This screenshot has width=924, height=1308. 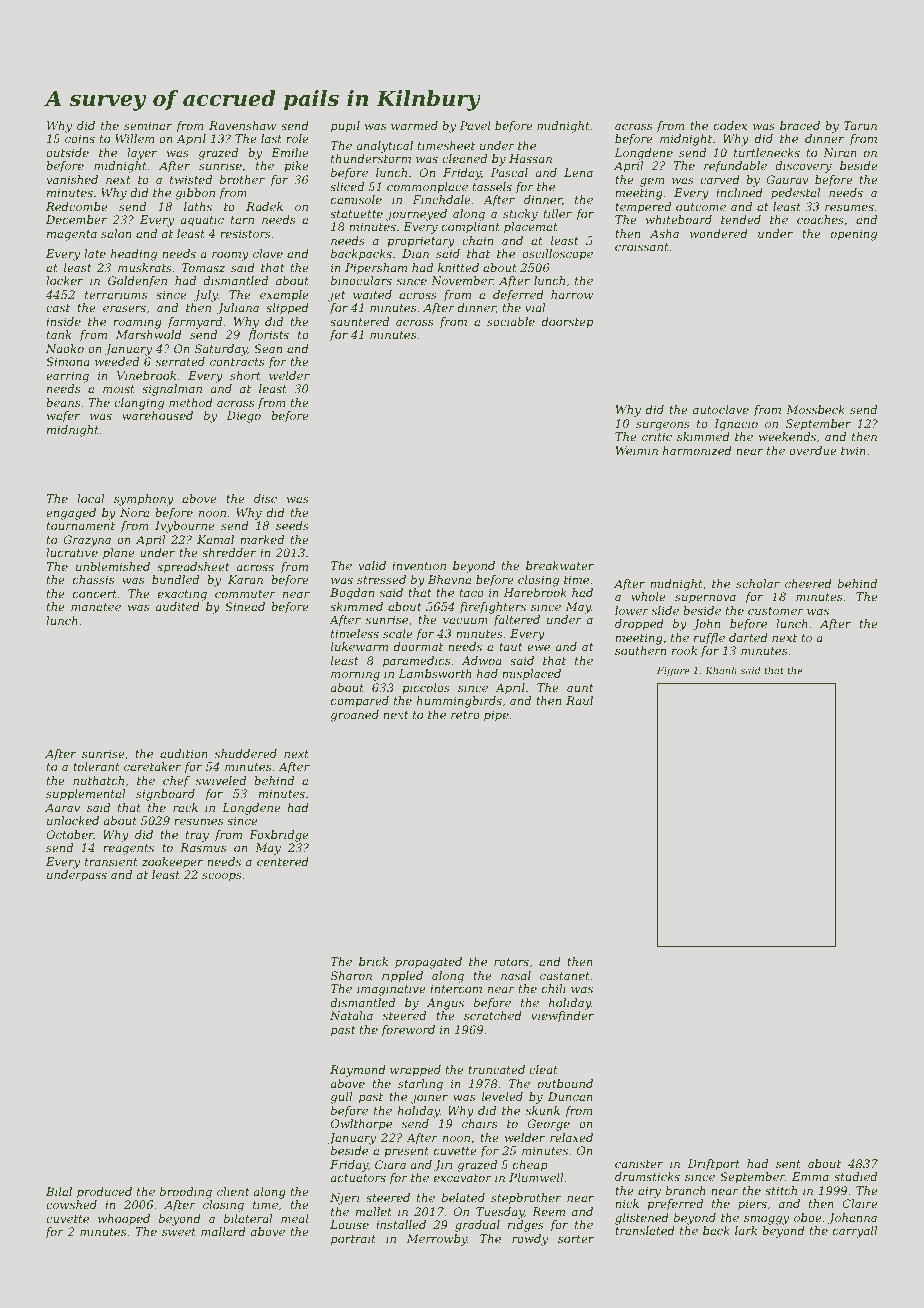 What do you see at coordinates (96, 766) in the screenshot?
I see `tolerant` at bounding box center [96, 766].
